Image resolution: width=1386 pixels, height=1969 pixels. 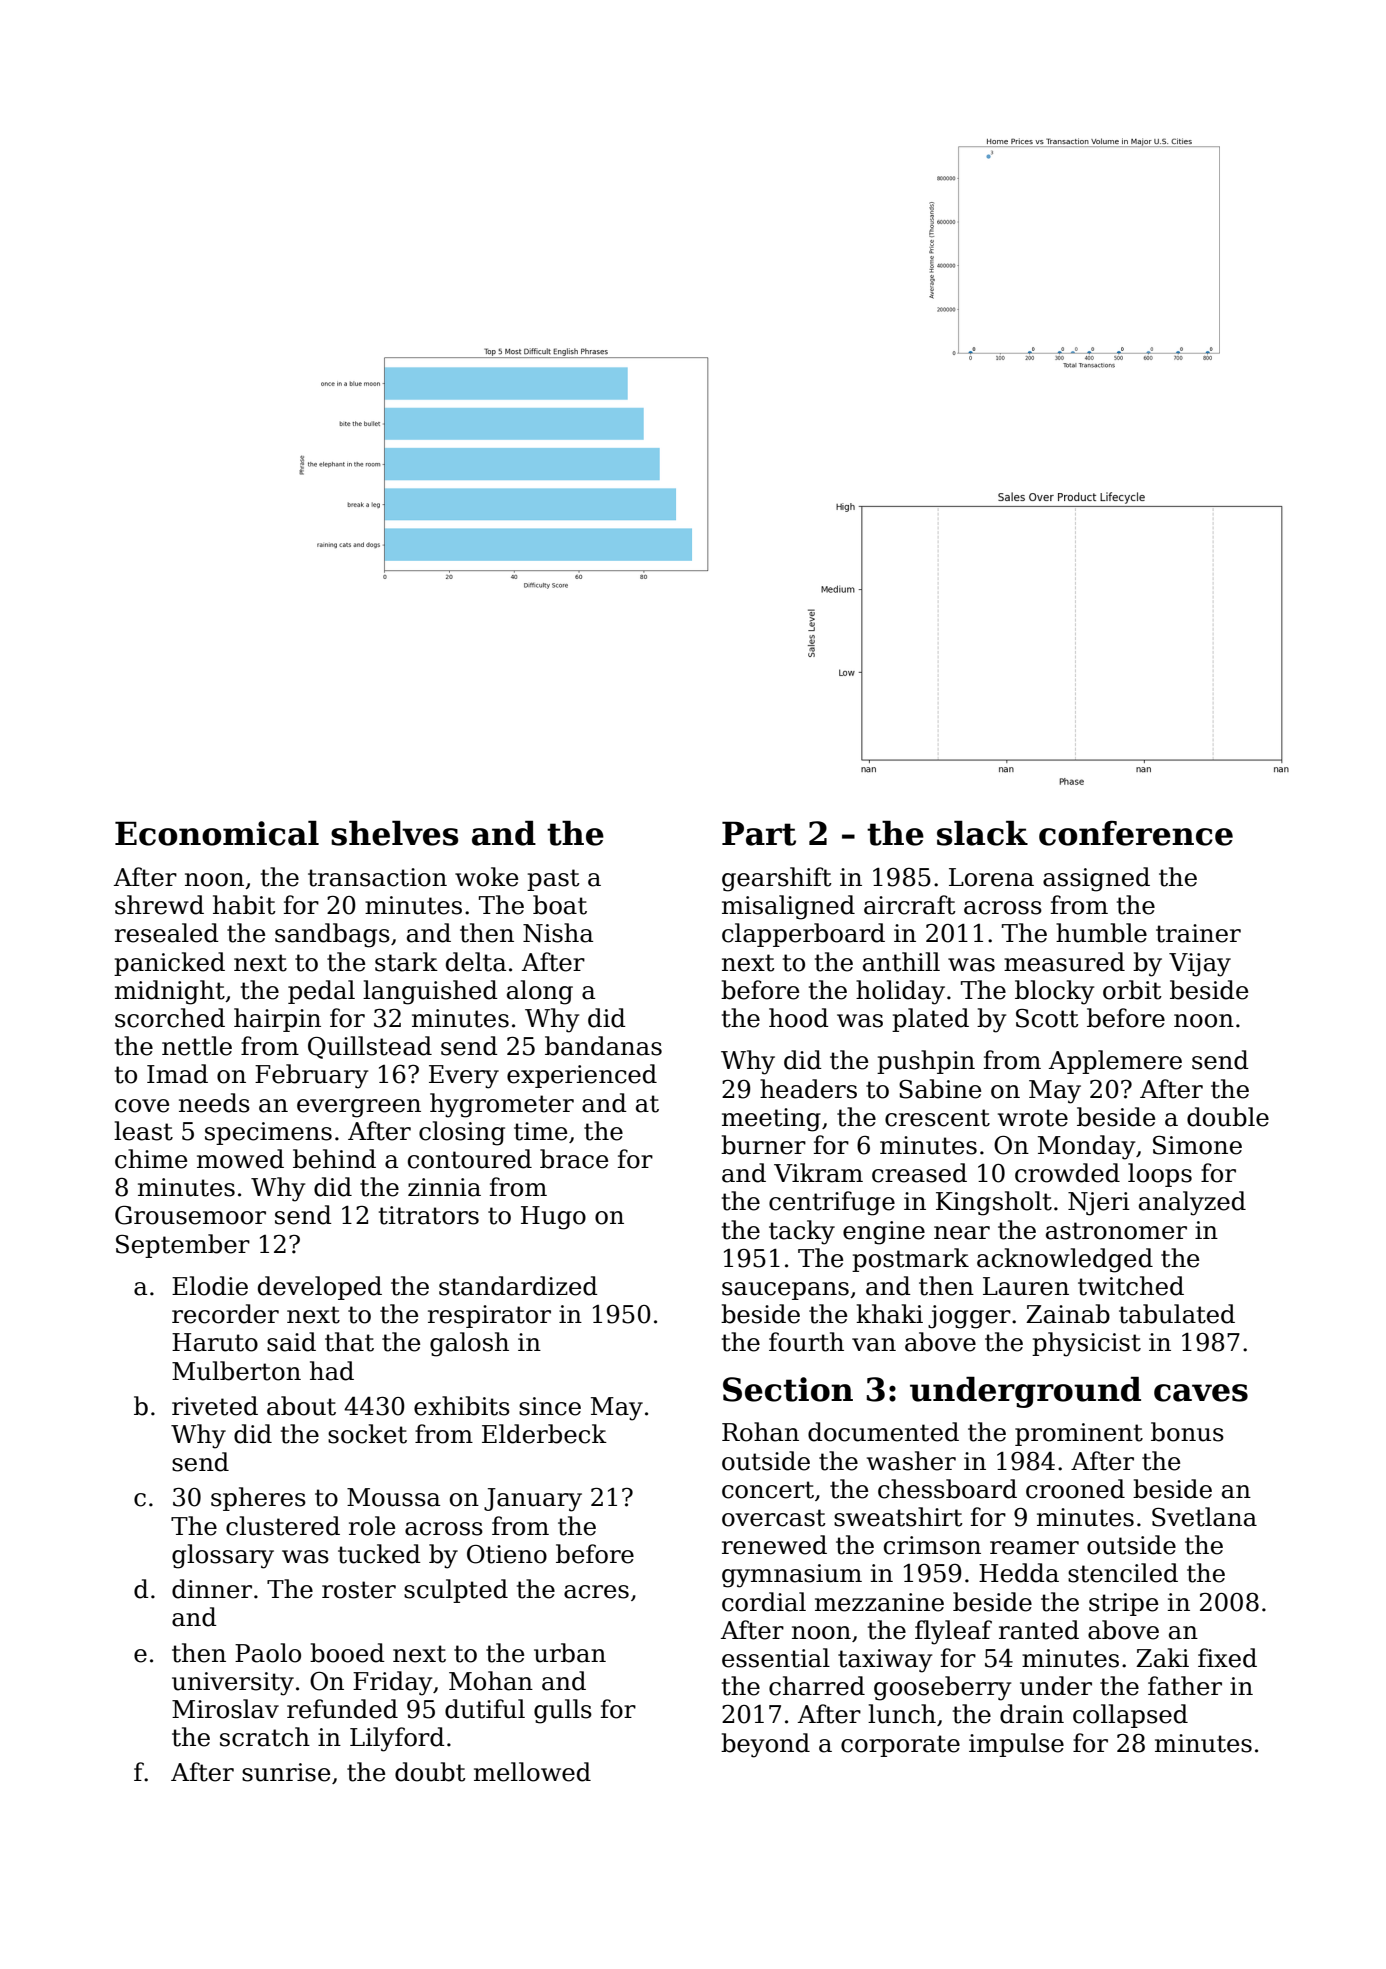 What do you see at coordinates (215, 1406) in the page?
I see `riveted` at bounding box center [215, 1406].
